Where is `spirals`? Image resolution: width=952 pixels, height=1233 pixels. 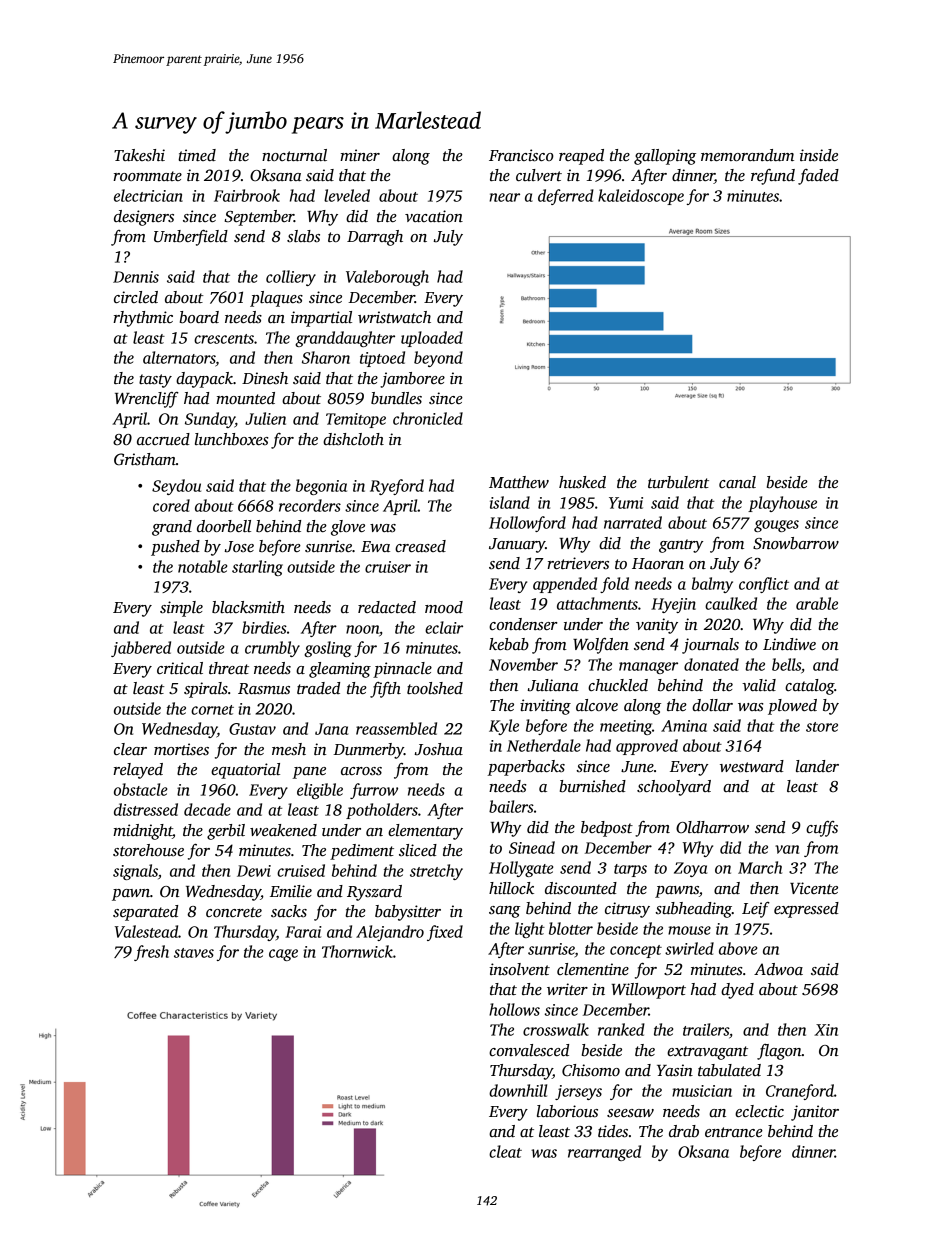 spirals is located at coordinates (206, 690).
